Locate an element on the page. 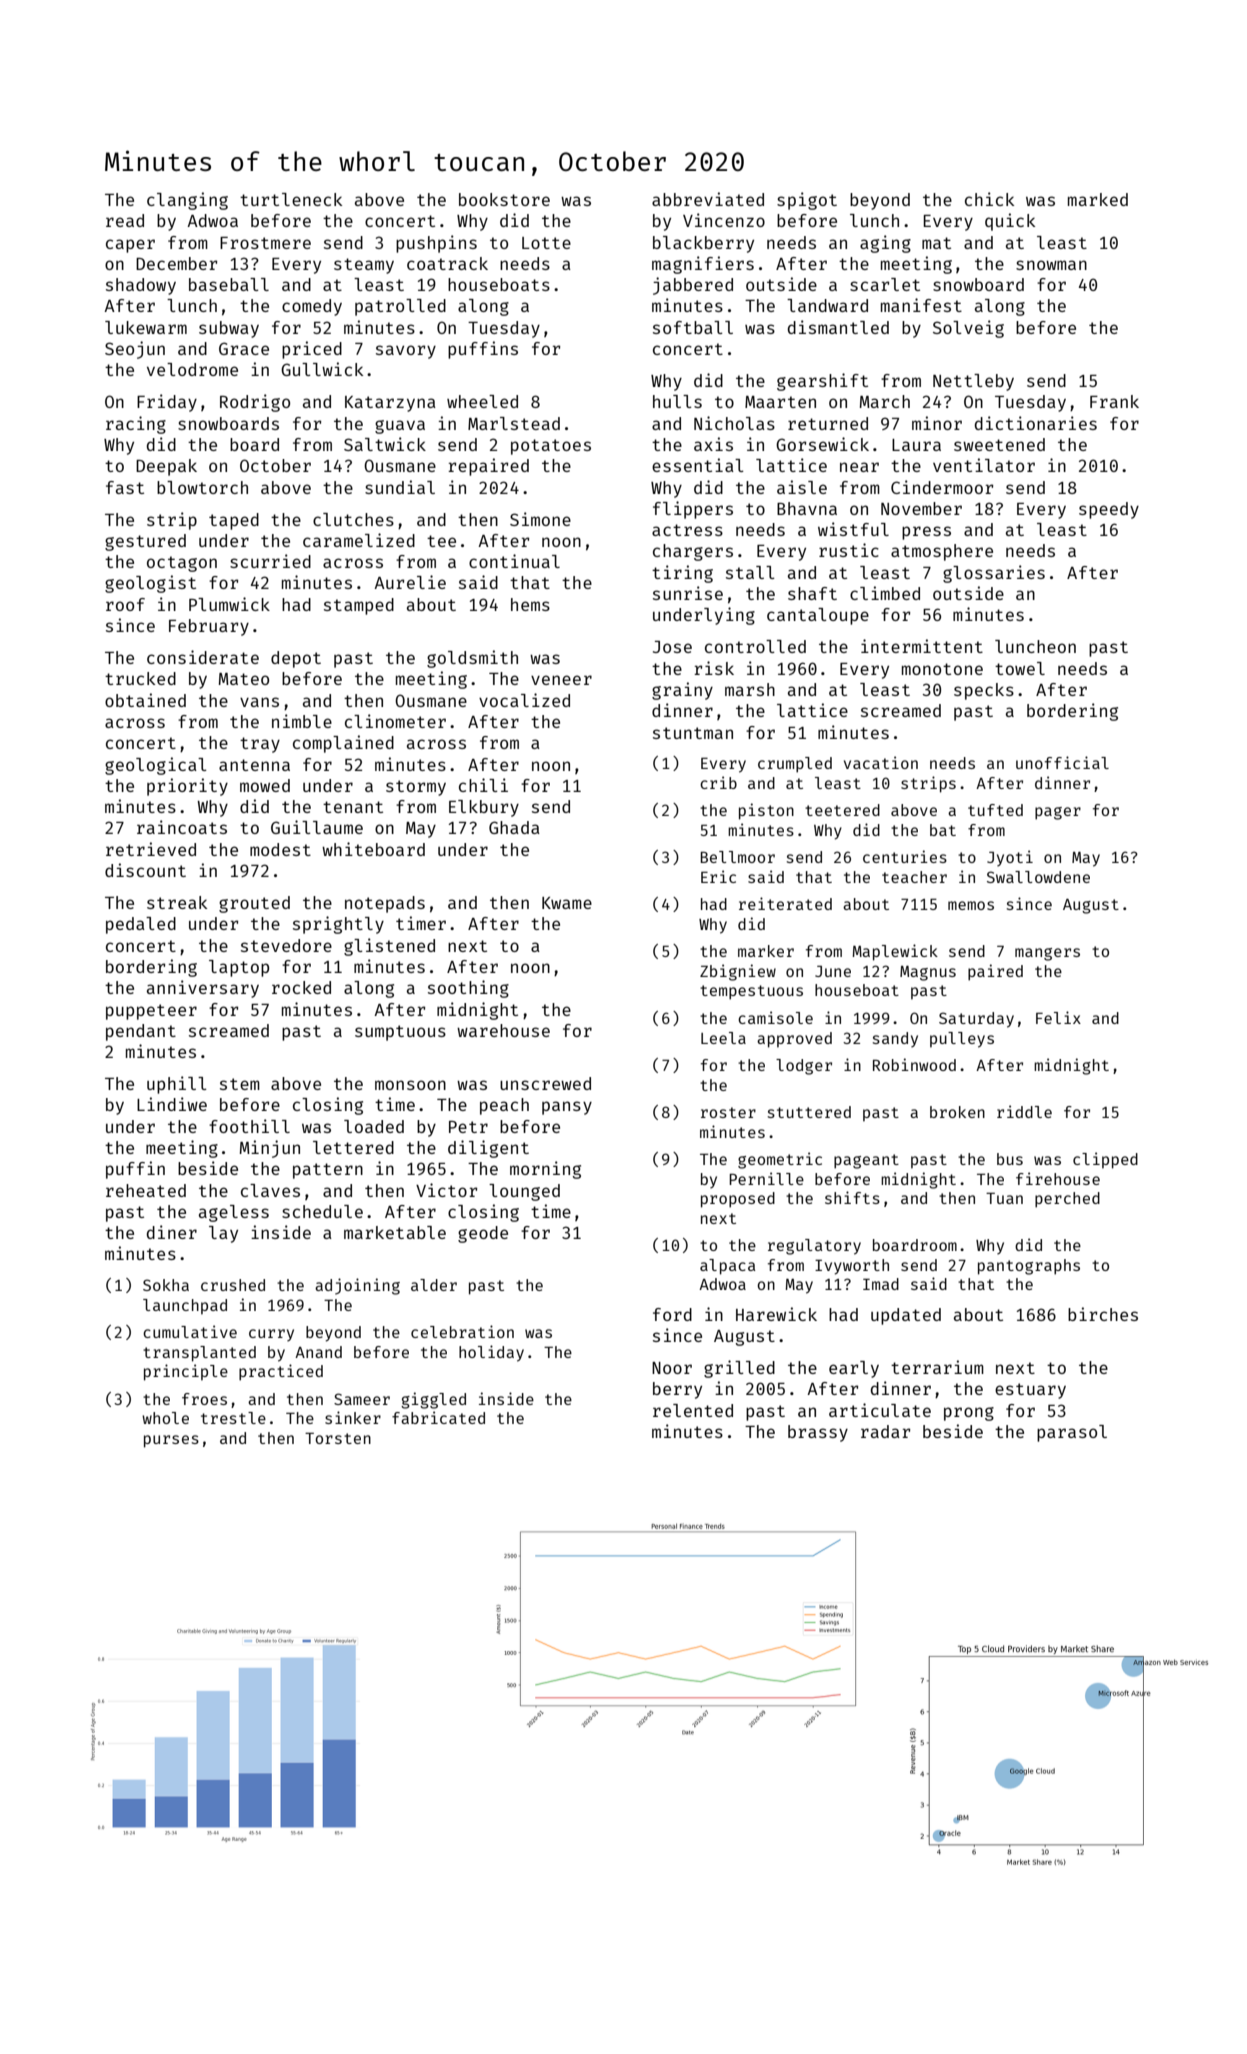 The width and height of the image is (1247, 2054). morning is located at coordinates (545, 1170).
